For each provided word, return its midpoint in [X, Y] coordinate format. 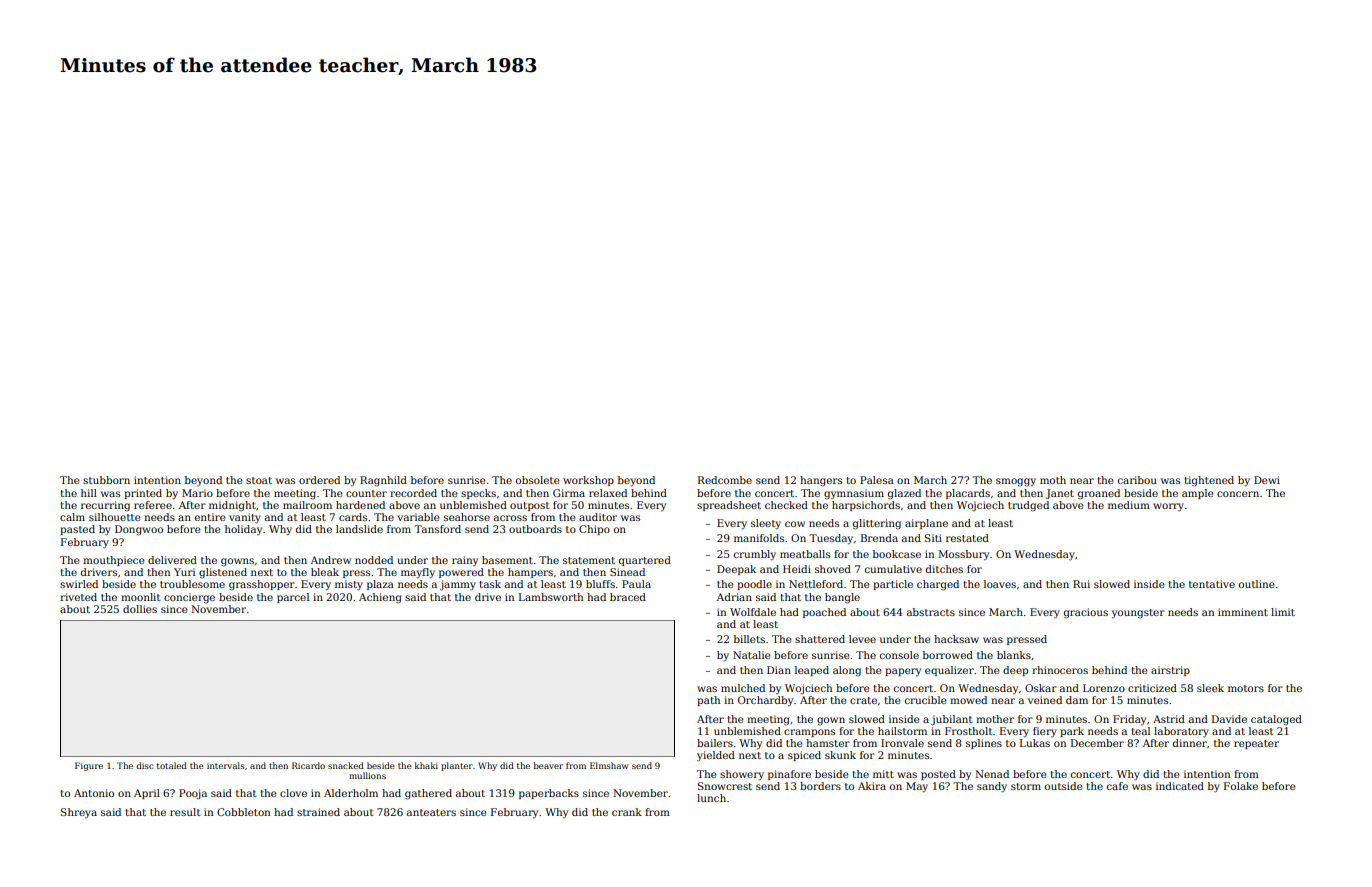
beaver [548, 765]
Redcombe [725, 480]
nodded [374, 560]
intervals [226, 765]
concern [1238, 494]
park [1072, 732]
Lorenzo [1104, 688]
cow [795, 524]
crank [627, 812]
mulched [743, 688]
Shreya [79, 813]
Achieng [380, 598]
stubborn [106, 480]
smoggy [1016, 482]
